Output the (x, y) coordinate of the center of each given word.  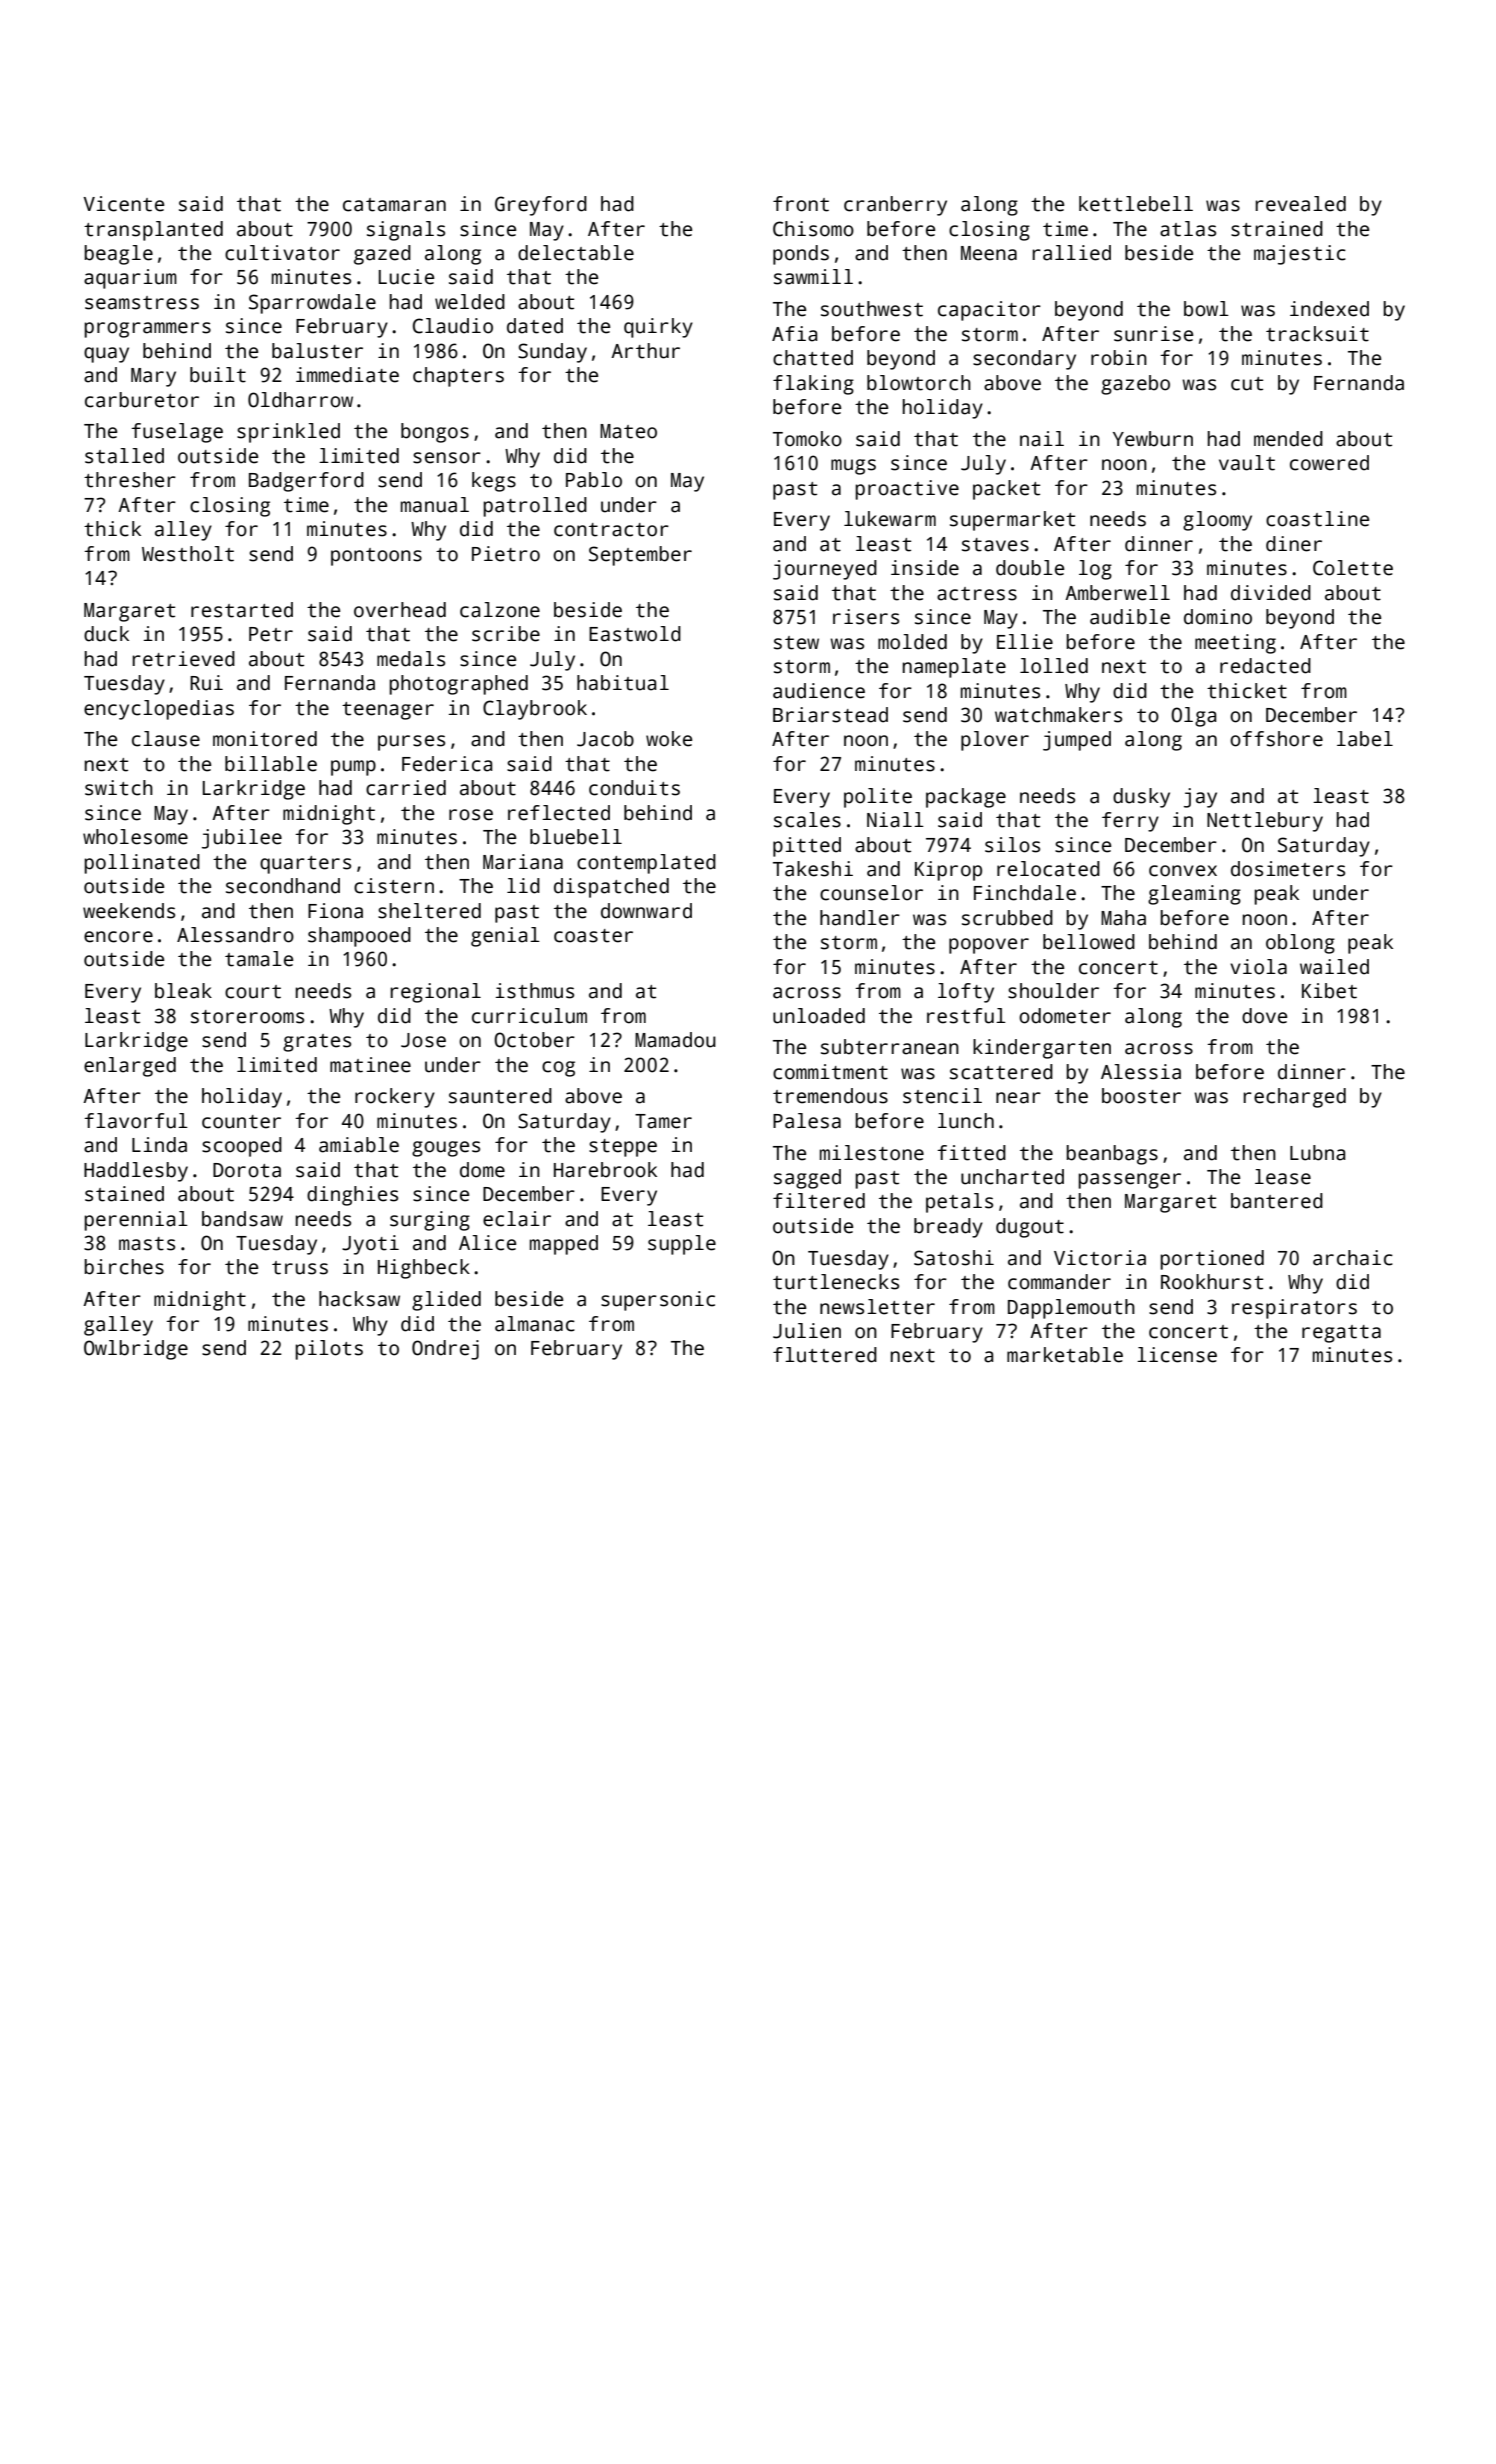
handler (860, 918)
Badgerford (306, 482)
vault (1247, 463)
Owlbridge (136, 1350)
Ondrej (445, 1350)
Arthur (645, 351)
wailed (1334, 967)
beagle (118, 255)
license (1177, 1355)
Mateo (628, 431)
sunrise (1153, 334)
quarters (305, 865)
